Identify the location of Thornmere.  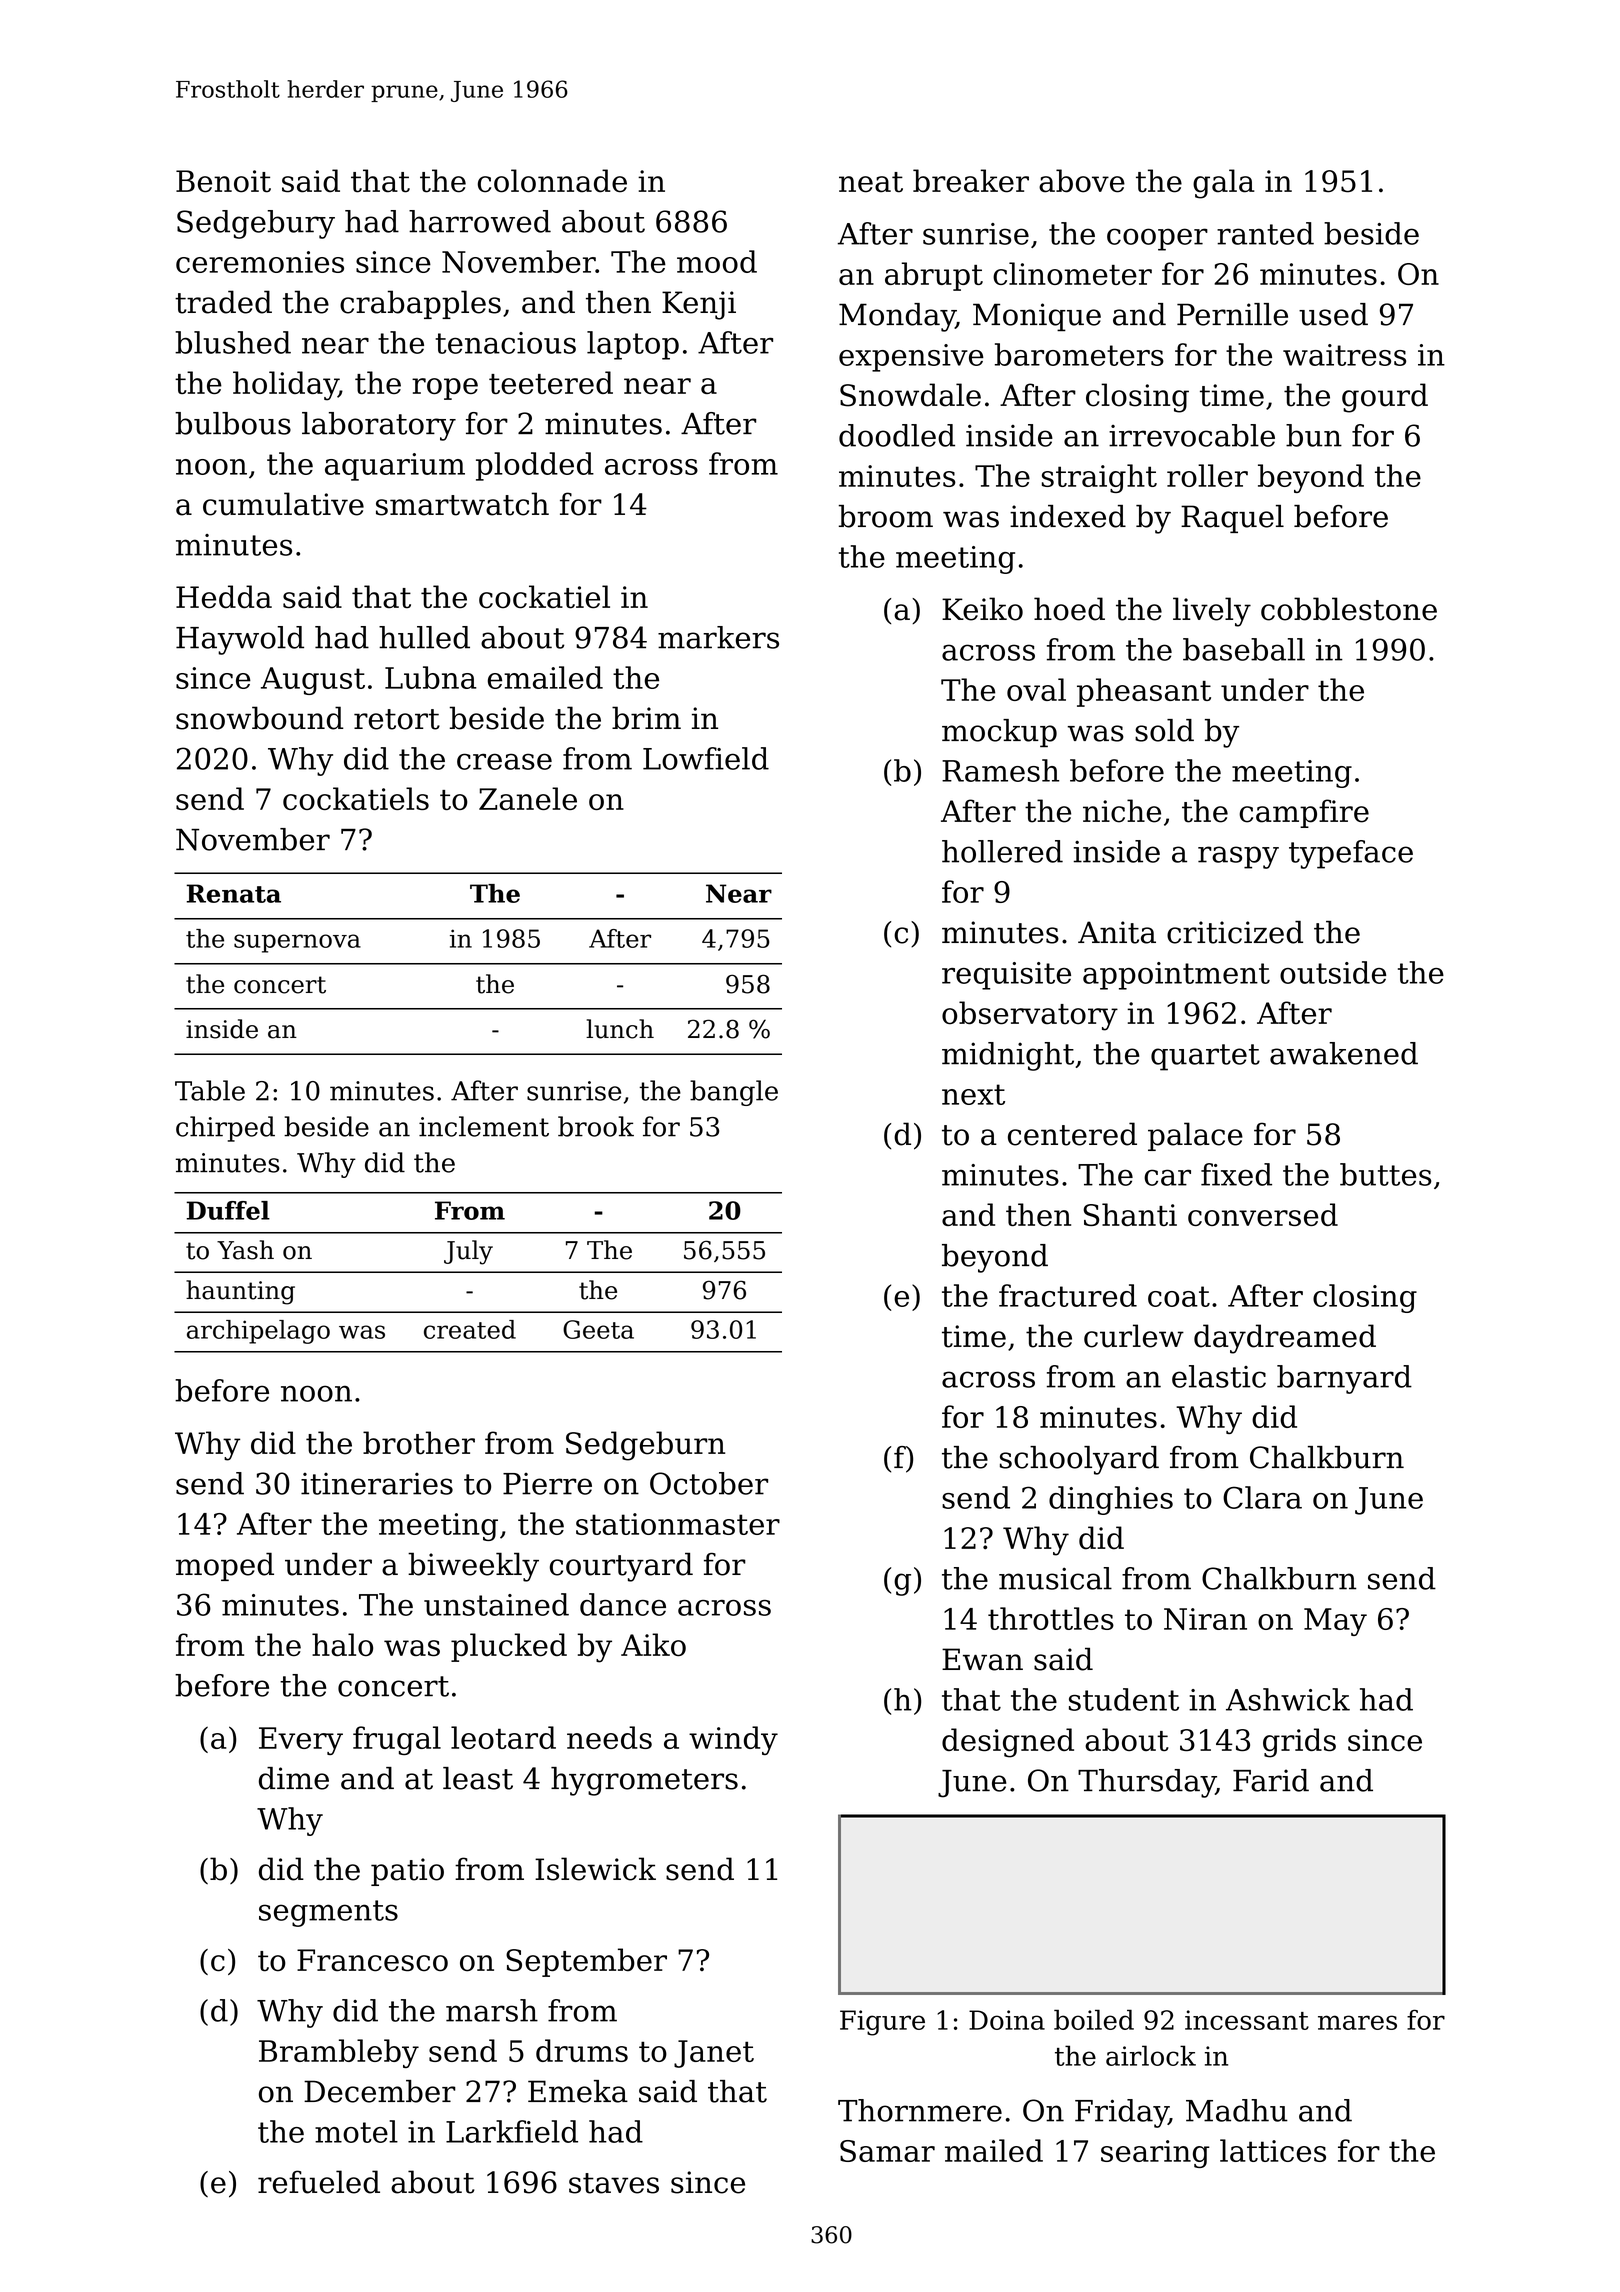
(920, 2110).
